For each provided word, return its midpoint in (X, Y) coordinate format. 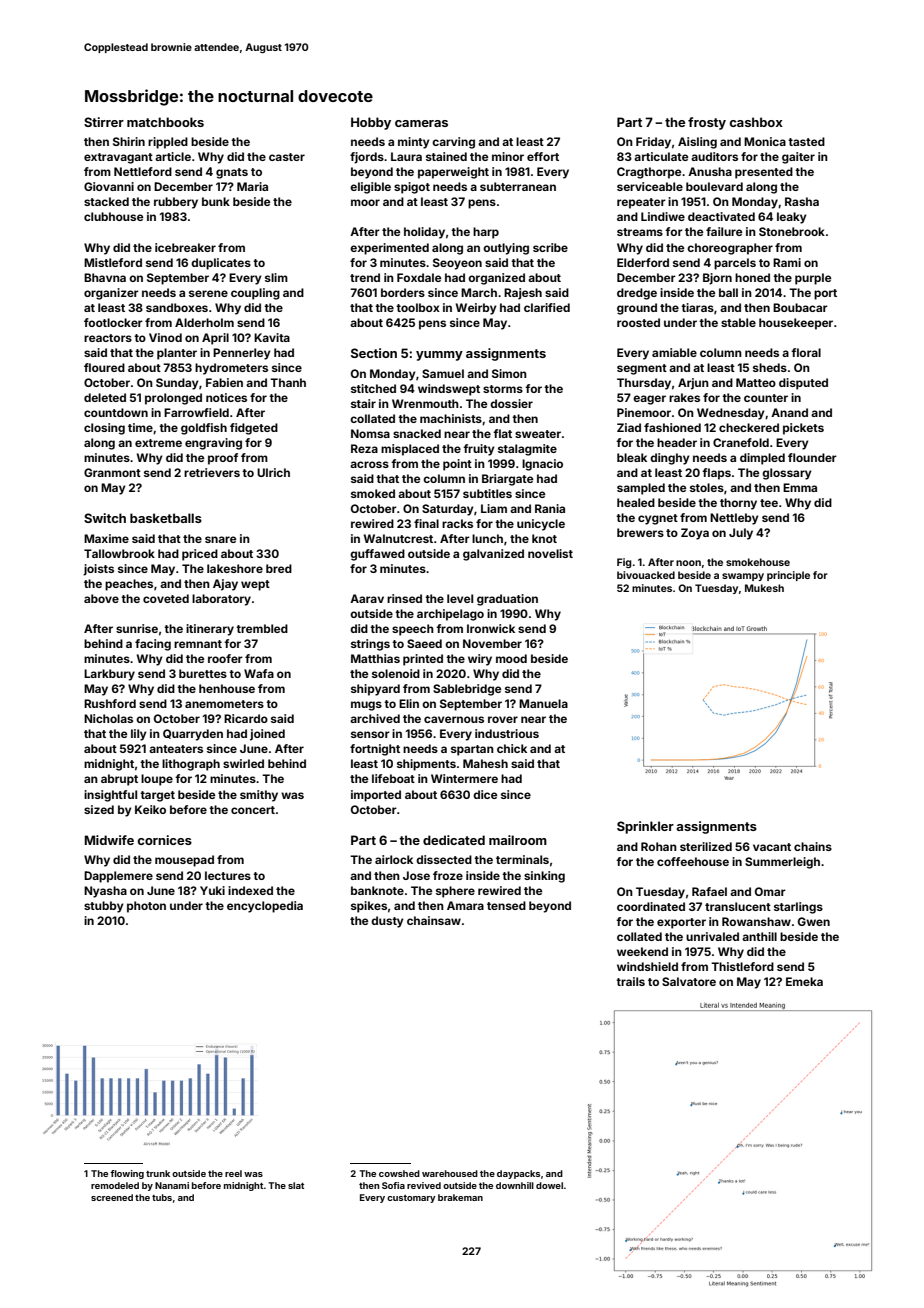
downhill (515, 1185)
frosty (707, 123)
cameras (421, 123)
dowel (549, 1185)
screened (112, 1197)
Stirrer (104, 122)
